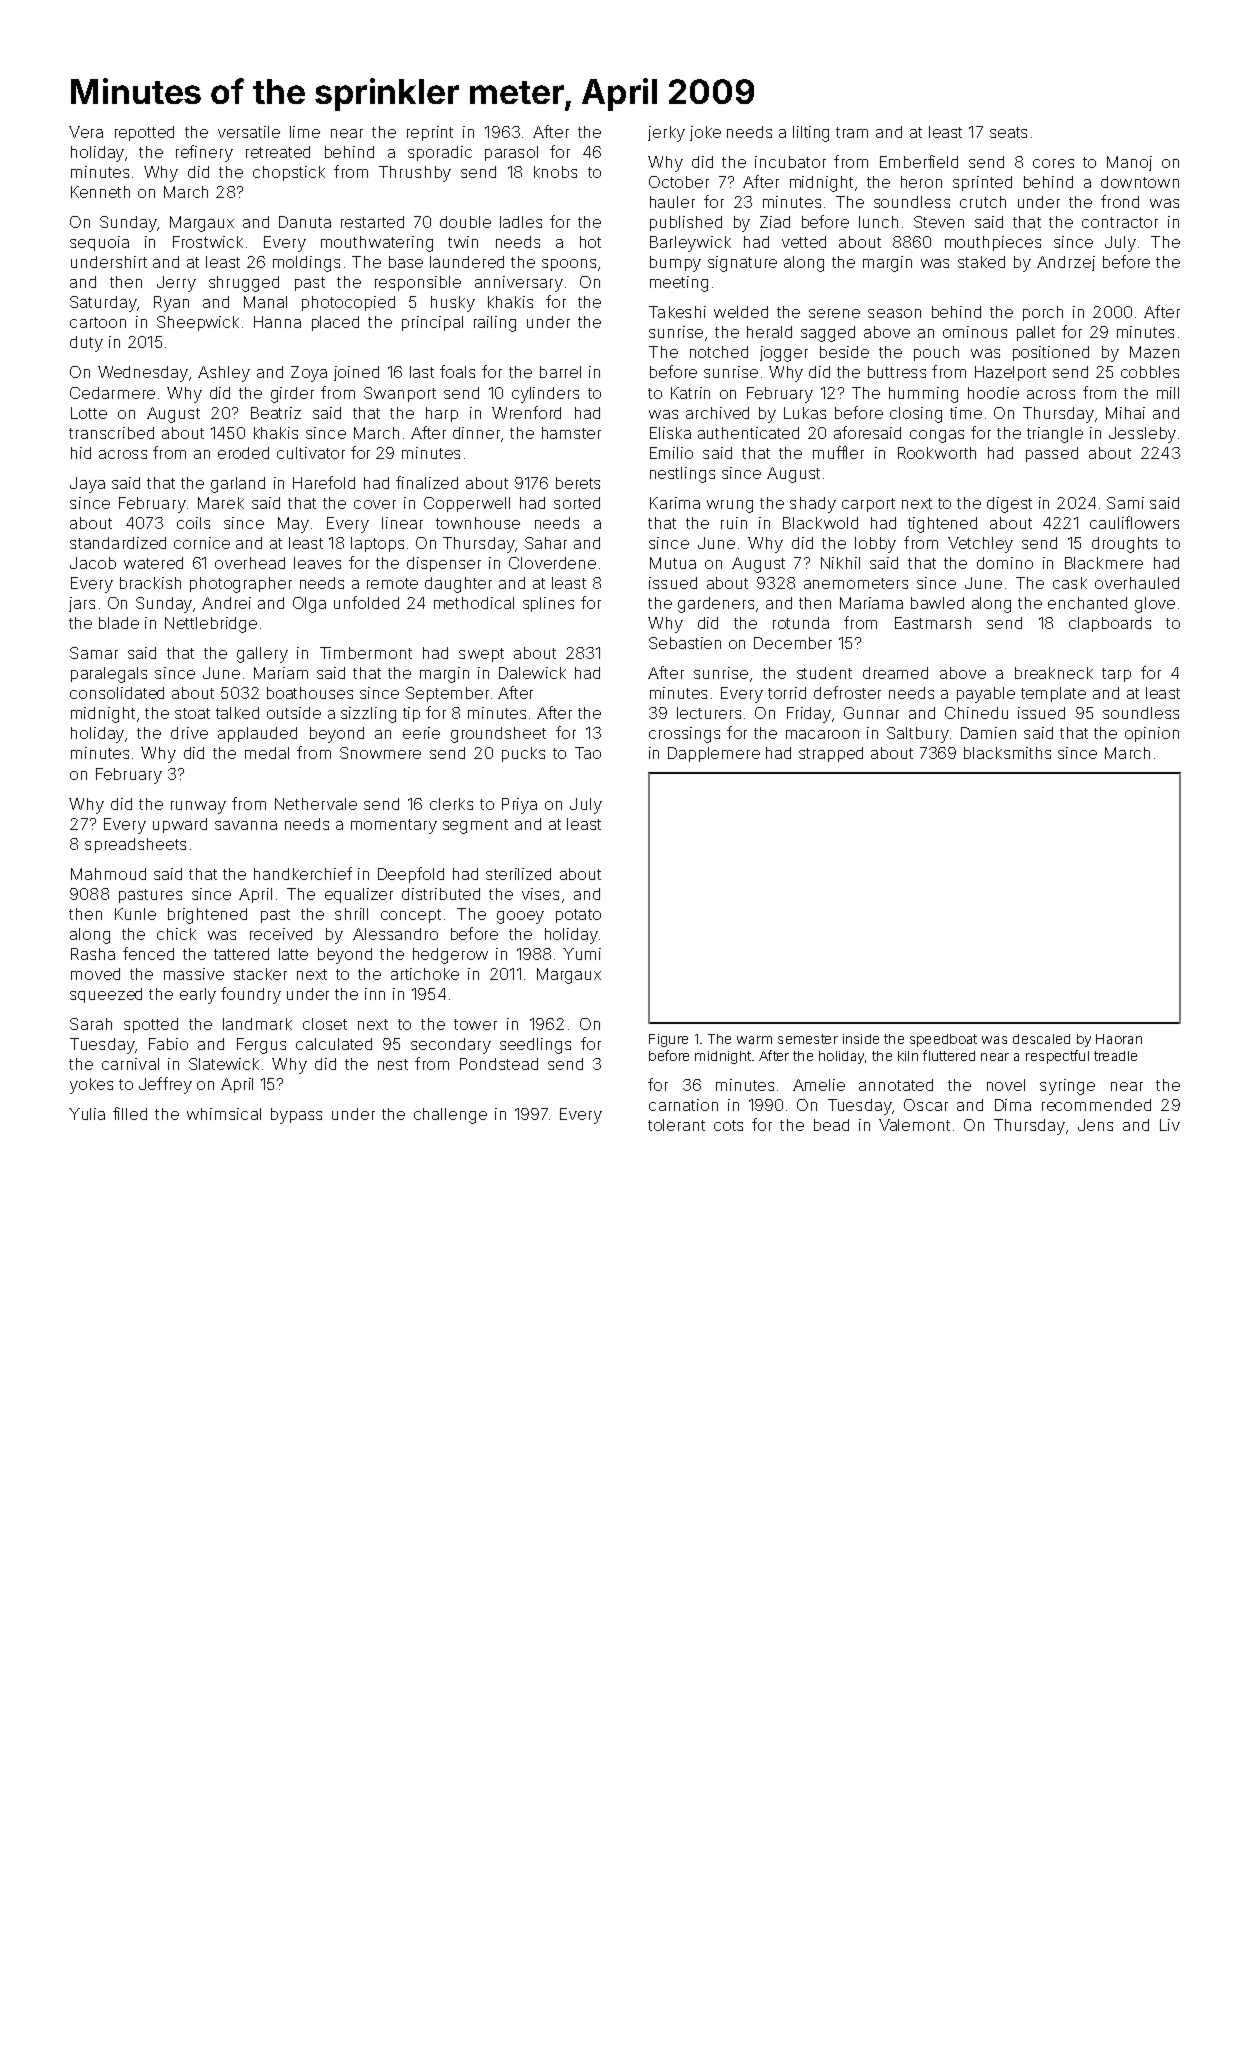 This document has height=2059, width=1250. Describe the element at coordinates (108, 874) in the document. I see `Mahmoud` at that location.
